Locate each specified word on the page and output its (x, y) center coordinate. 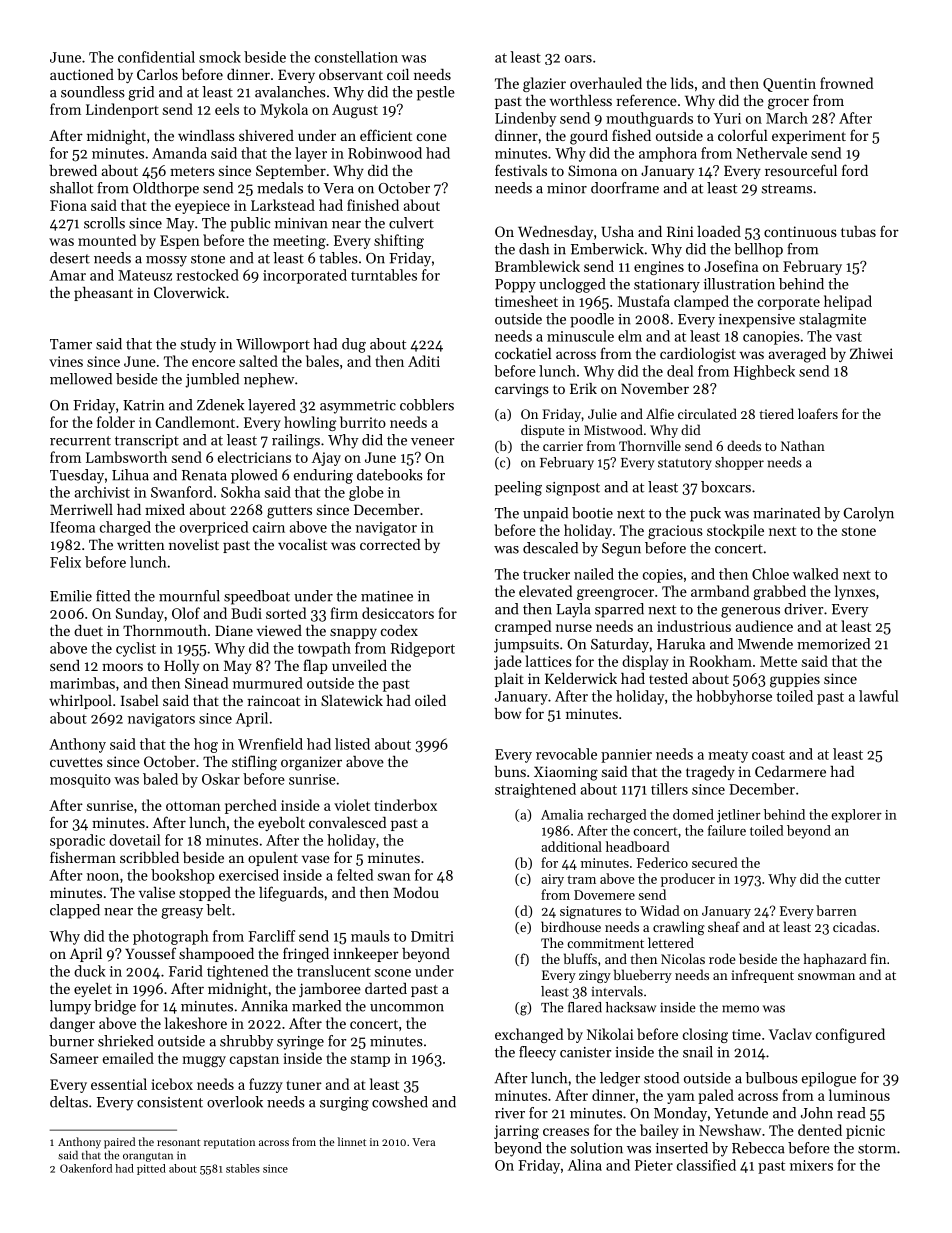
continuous (800, 231)
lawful (878, 696)
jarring (516, 1132)
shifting (399, 241)
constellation (356, 57)
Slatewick (352, 700)
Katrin (143, 405)
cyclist (136, 649)
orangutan (148, 1157)
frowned (846, 83)
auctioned (82, 74)
